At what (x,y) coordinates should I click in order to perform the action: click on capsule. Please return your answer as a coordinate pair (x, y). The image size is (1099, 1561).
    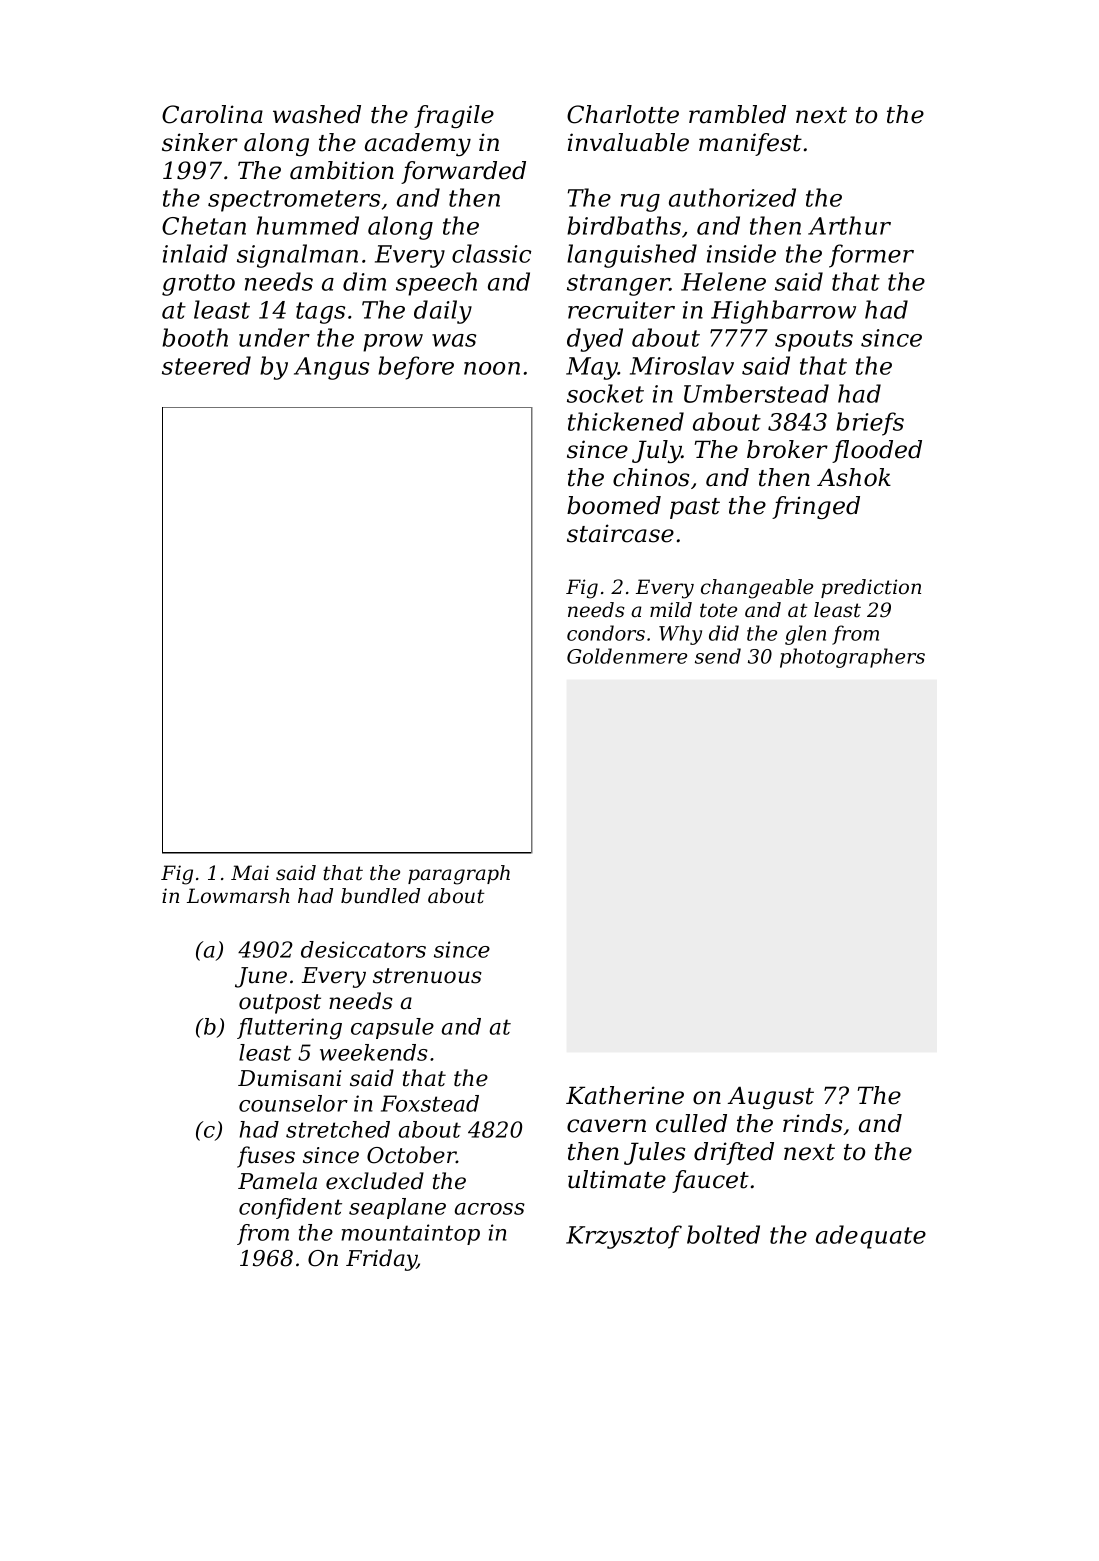
    Looking at the image, I should click on (392, 1028).
